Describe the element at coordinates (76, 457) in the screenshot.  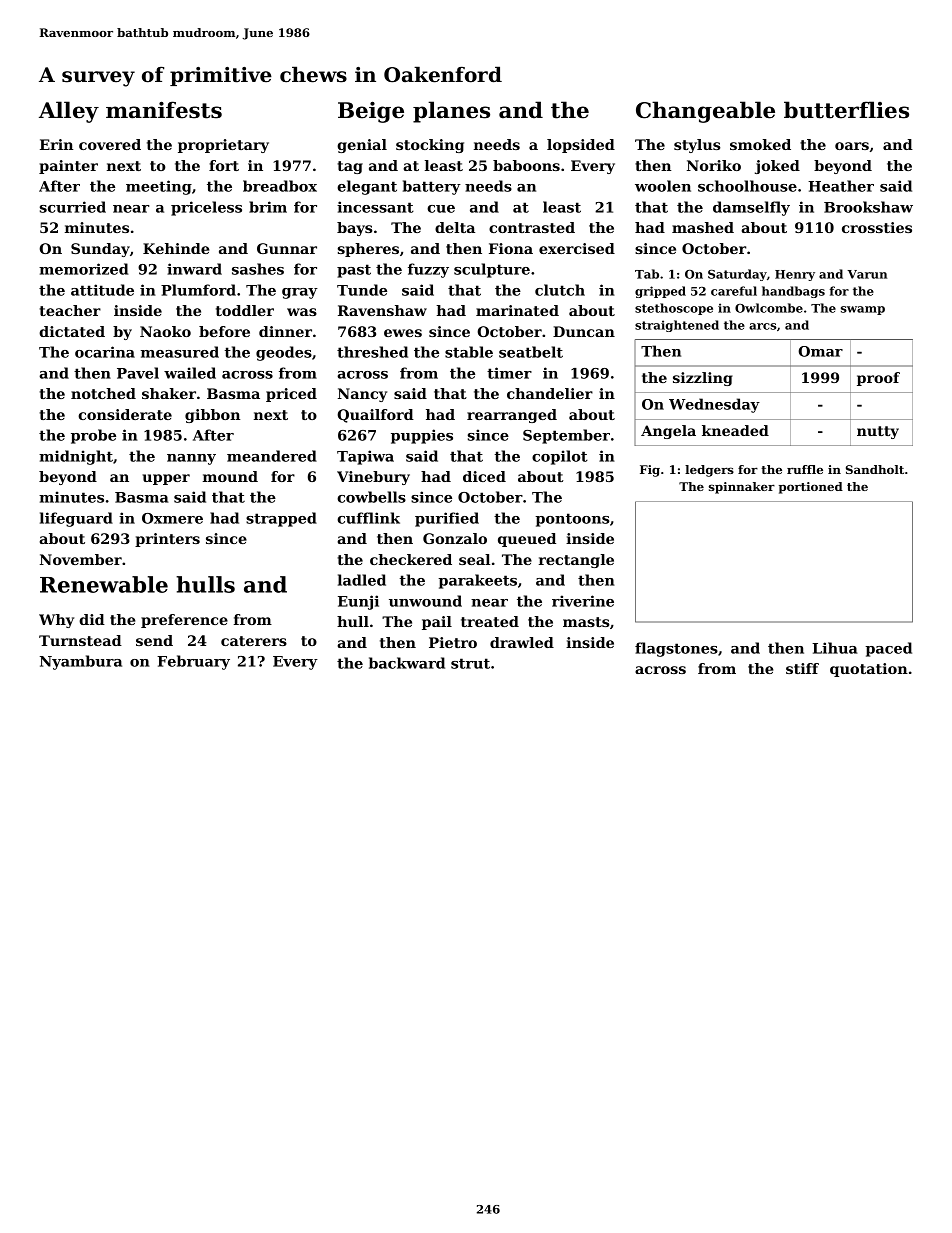
I see `midnight` at that location.
